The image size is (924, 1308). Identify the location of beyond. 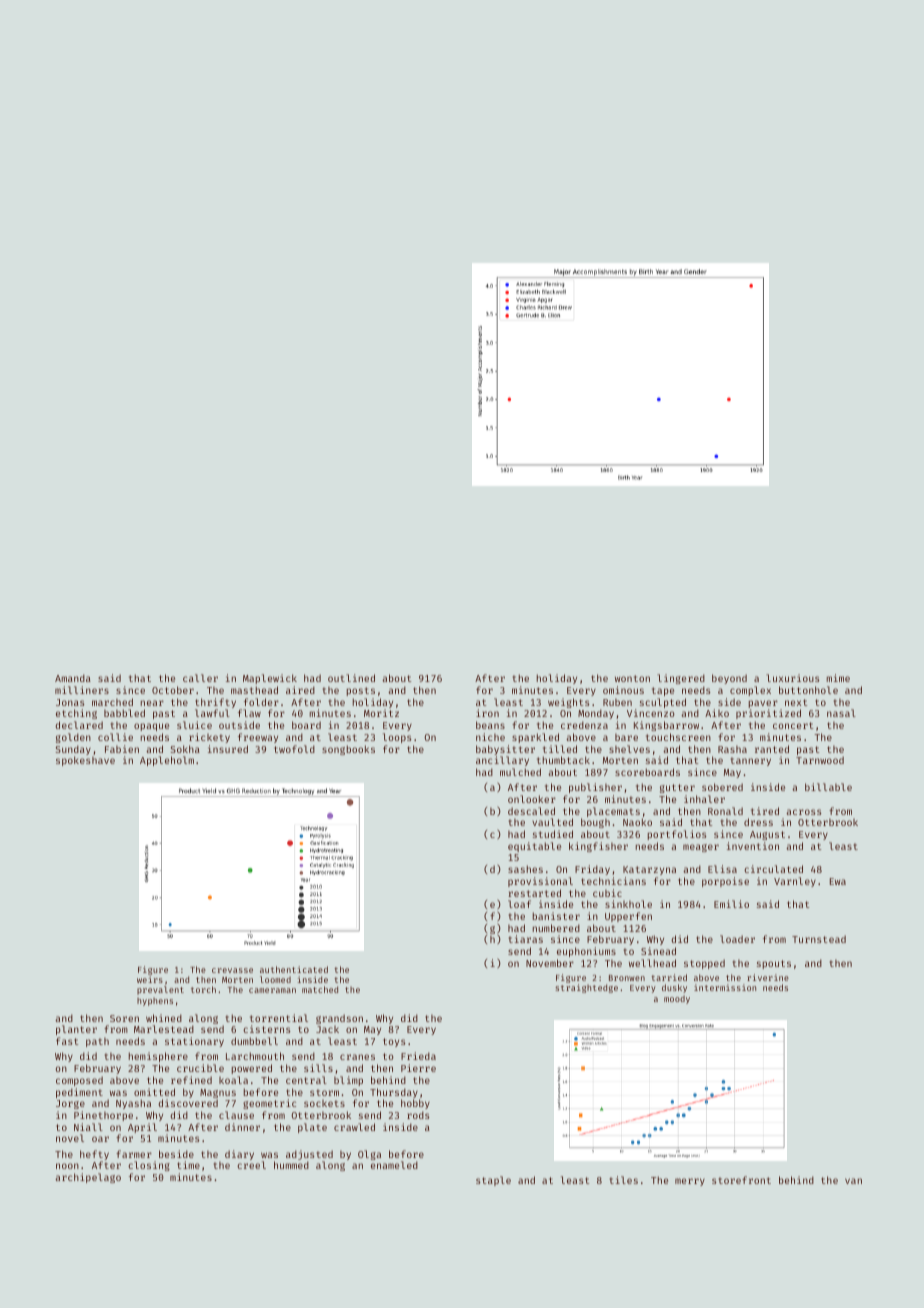
(729, 679).
